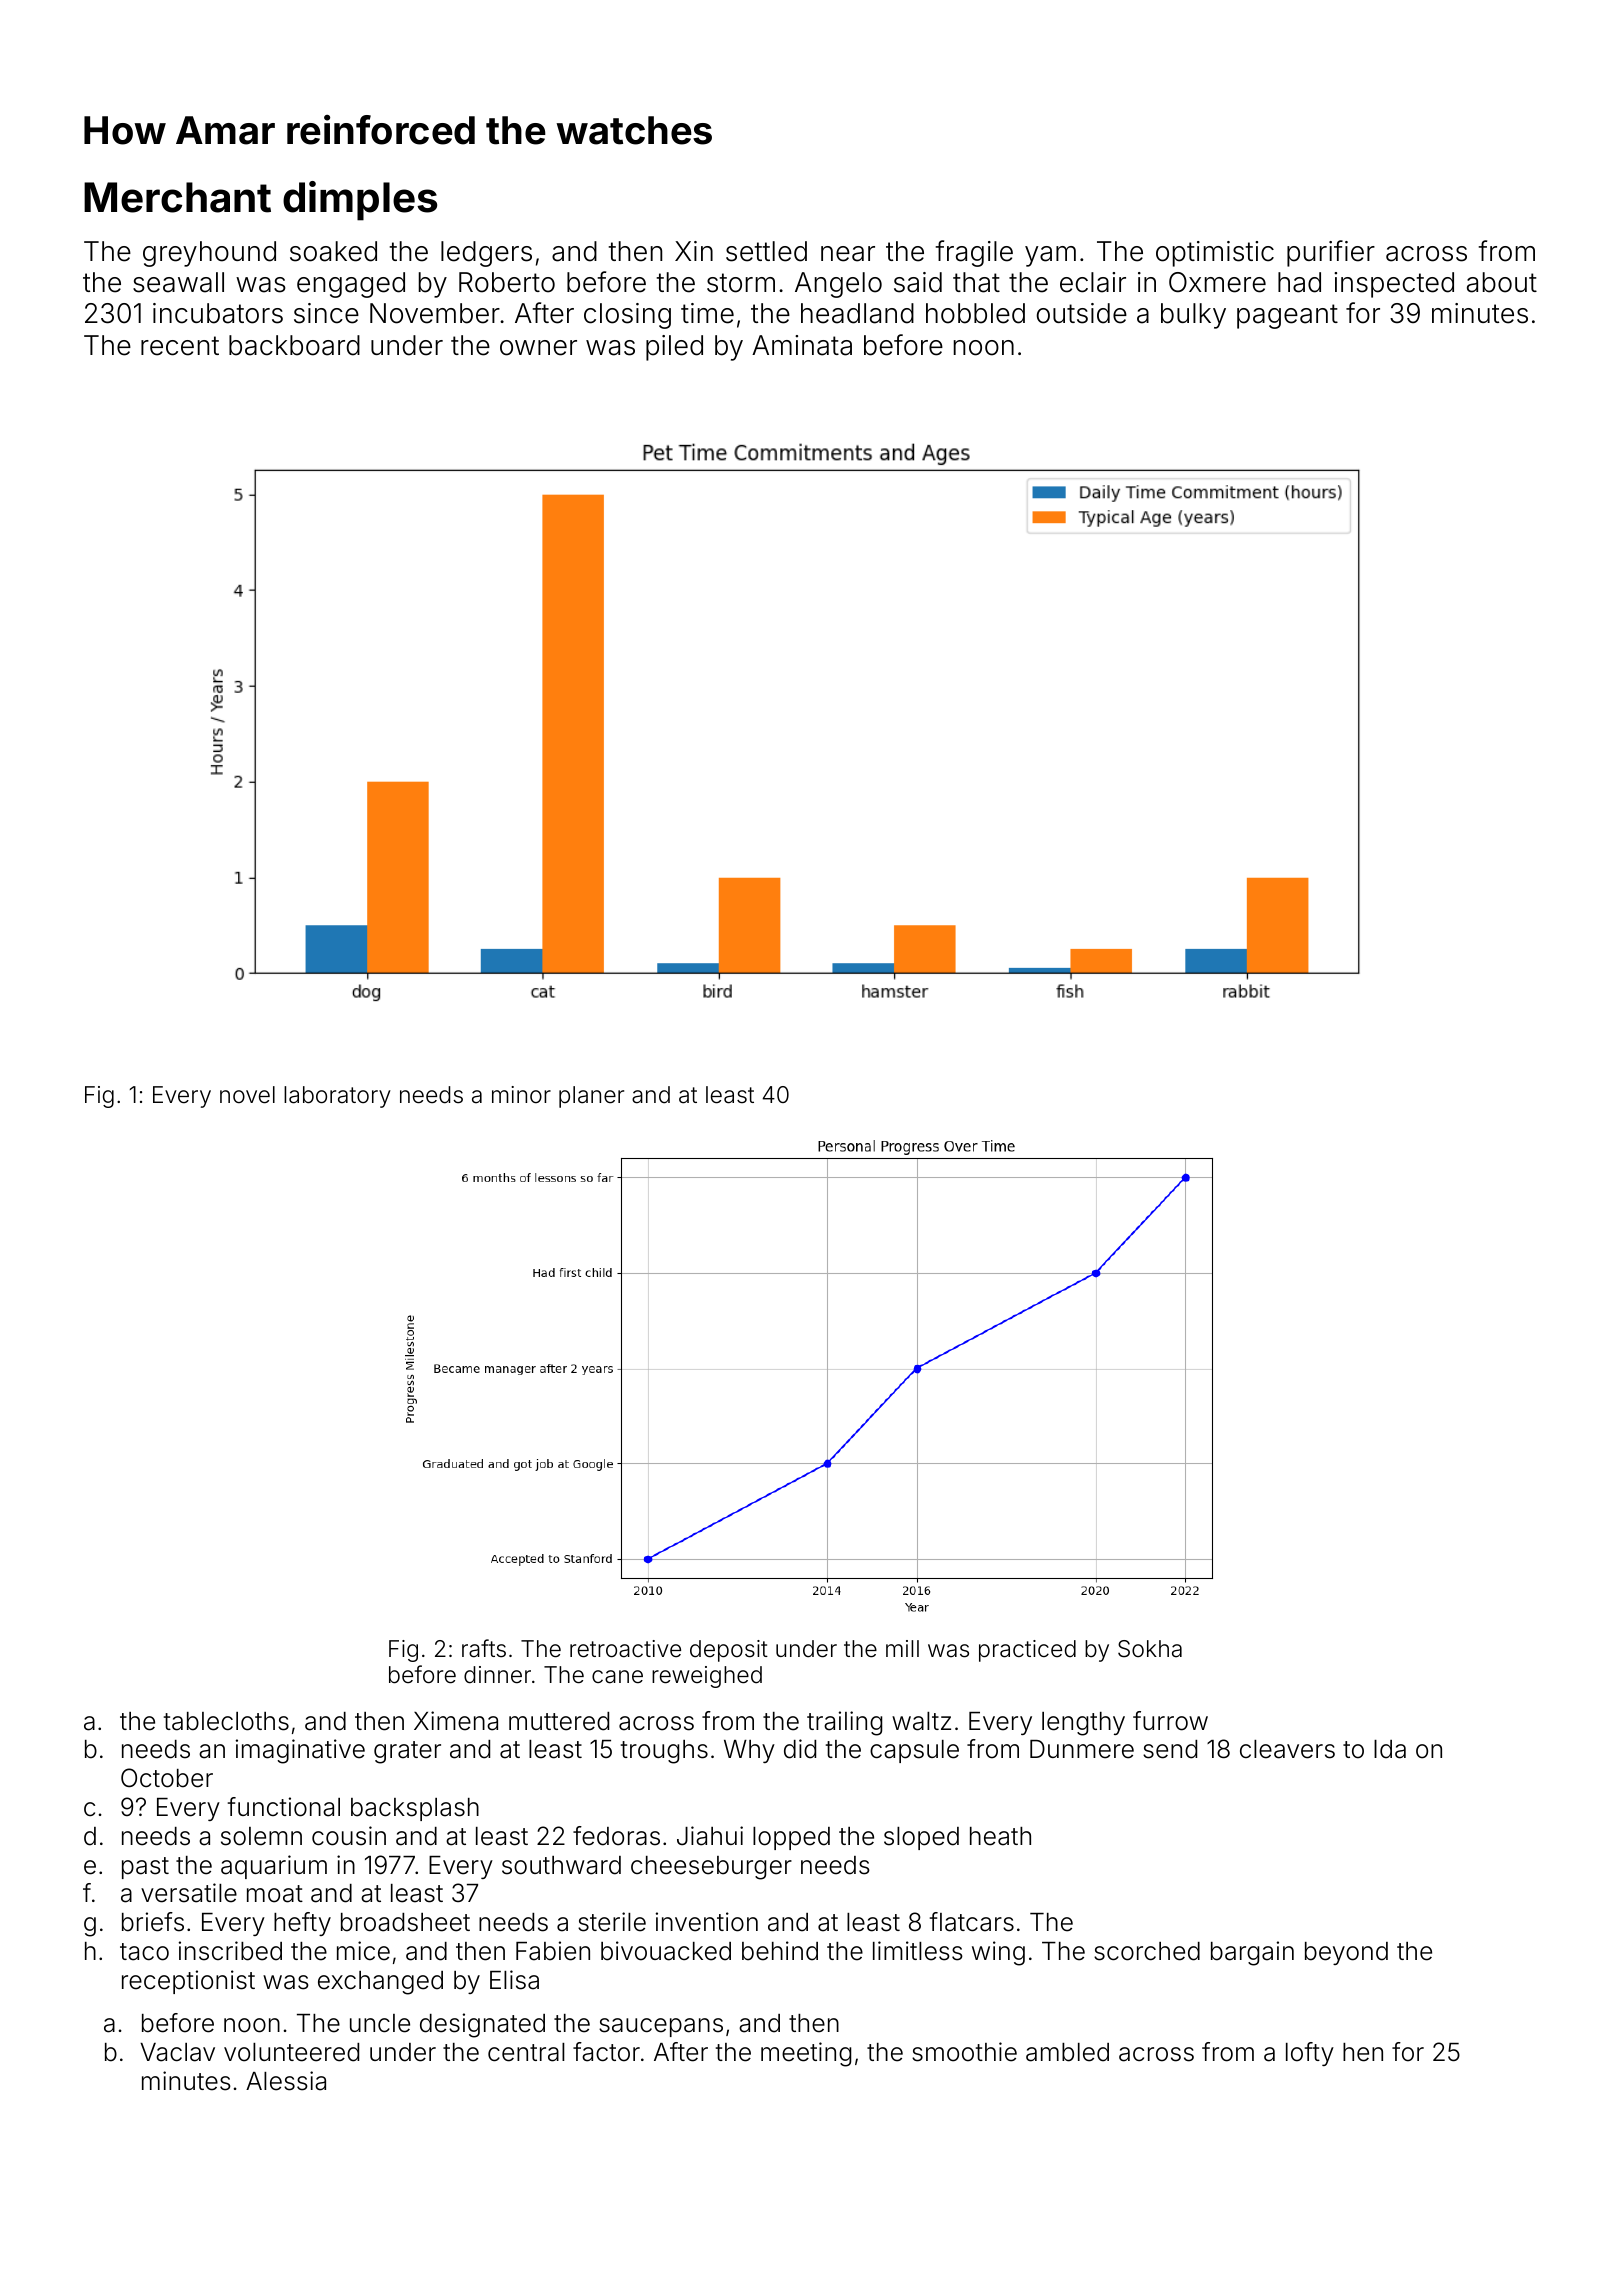 This screenshot has width=1620, height=2292. What do you see at coordinates (1310, 2054) in the screenshot?
I see `lofty` at bounding box center [1310, 2054].
